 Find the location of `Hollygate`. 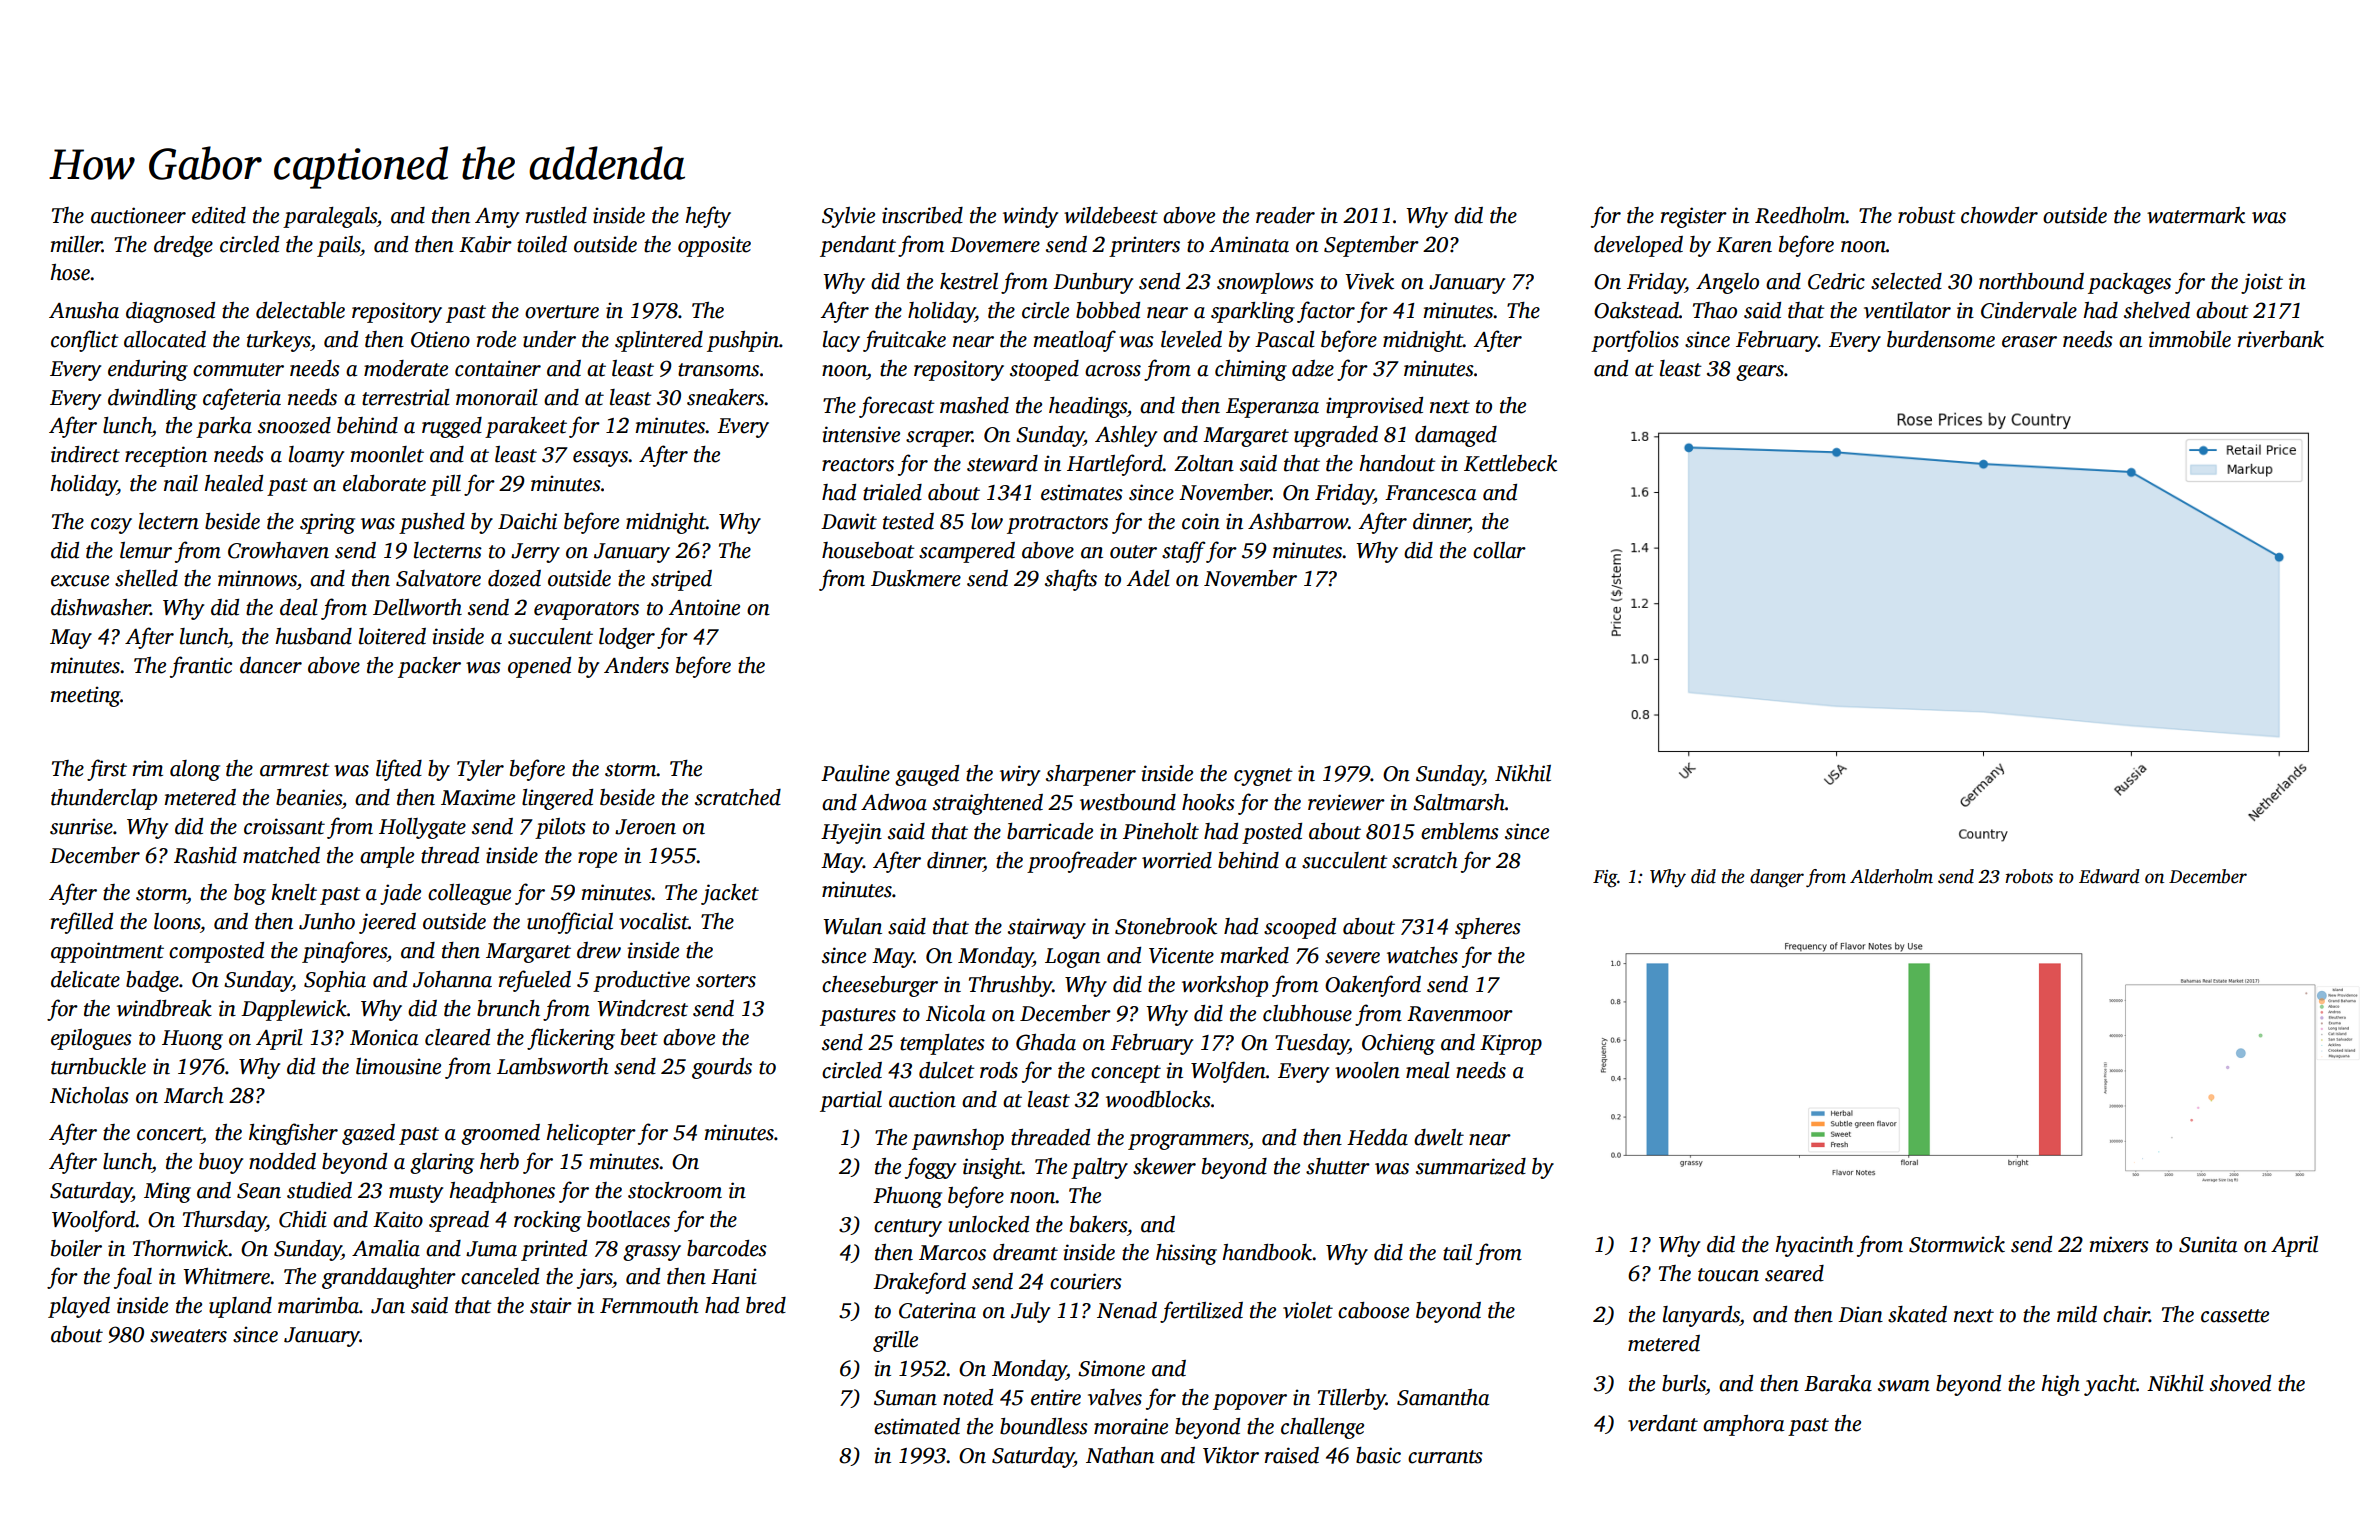

Hollygate is located at coordinates (422, 828).
